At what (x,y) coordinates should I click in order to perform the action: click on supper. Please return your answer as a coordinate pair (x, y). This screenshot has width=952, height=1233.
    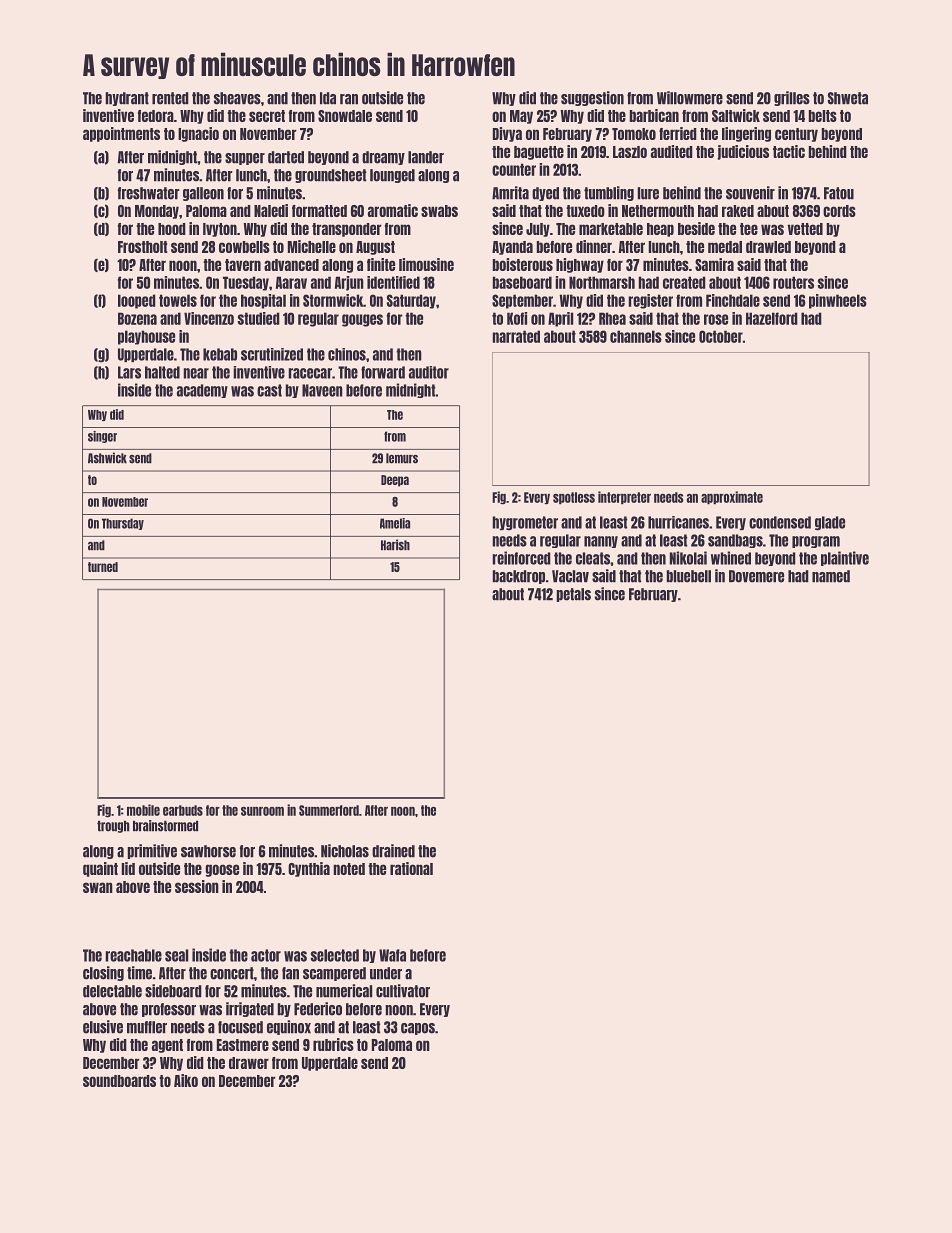
    Looking at the image, I should click on (245, 159).
